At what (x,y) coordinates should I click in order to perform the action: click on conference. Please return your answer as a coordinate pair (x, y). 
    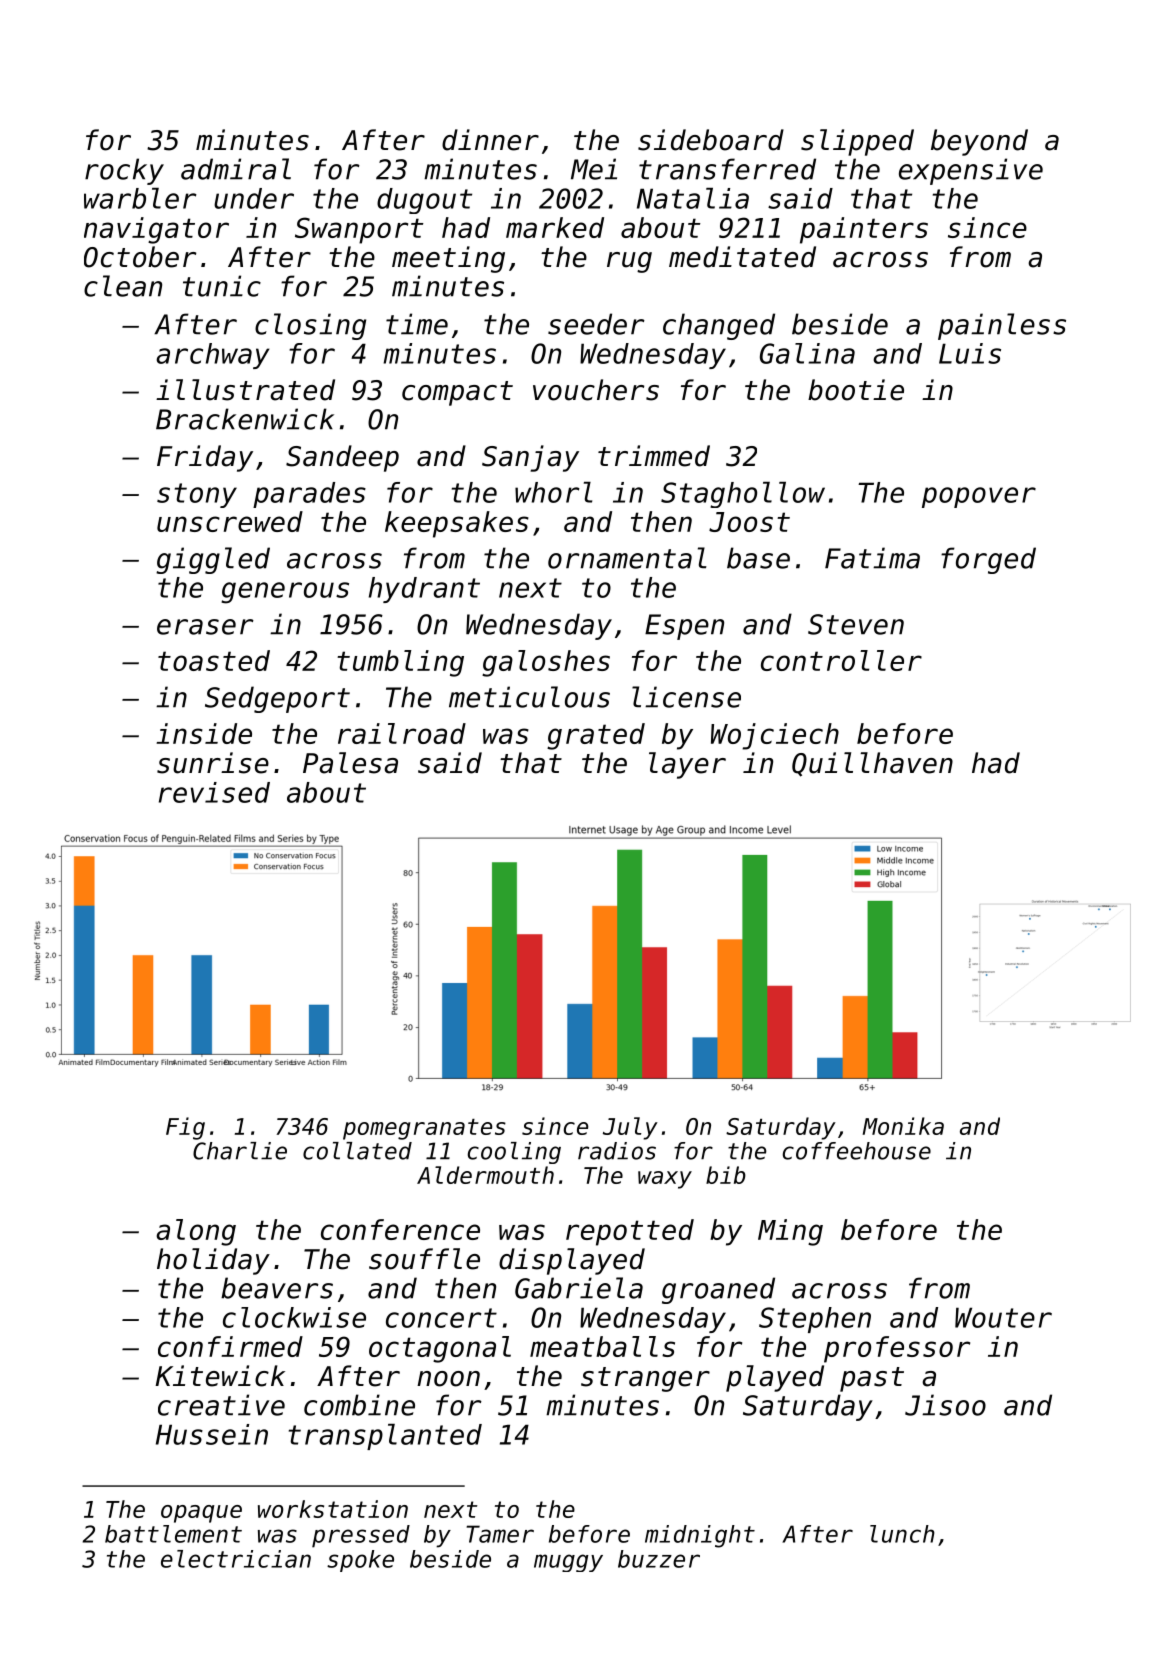
    Looking at the image, I should click on (400, 1229).
